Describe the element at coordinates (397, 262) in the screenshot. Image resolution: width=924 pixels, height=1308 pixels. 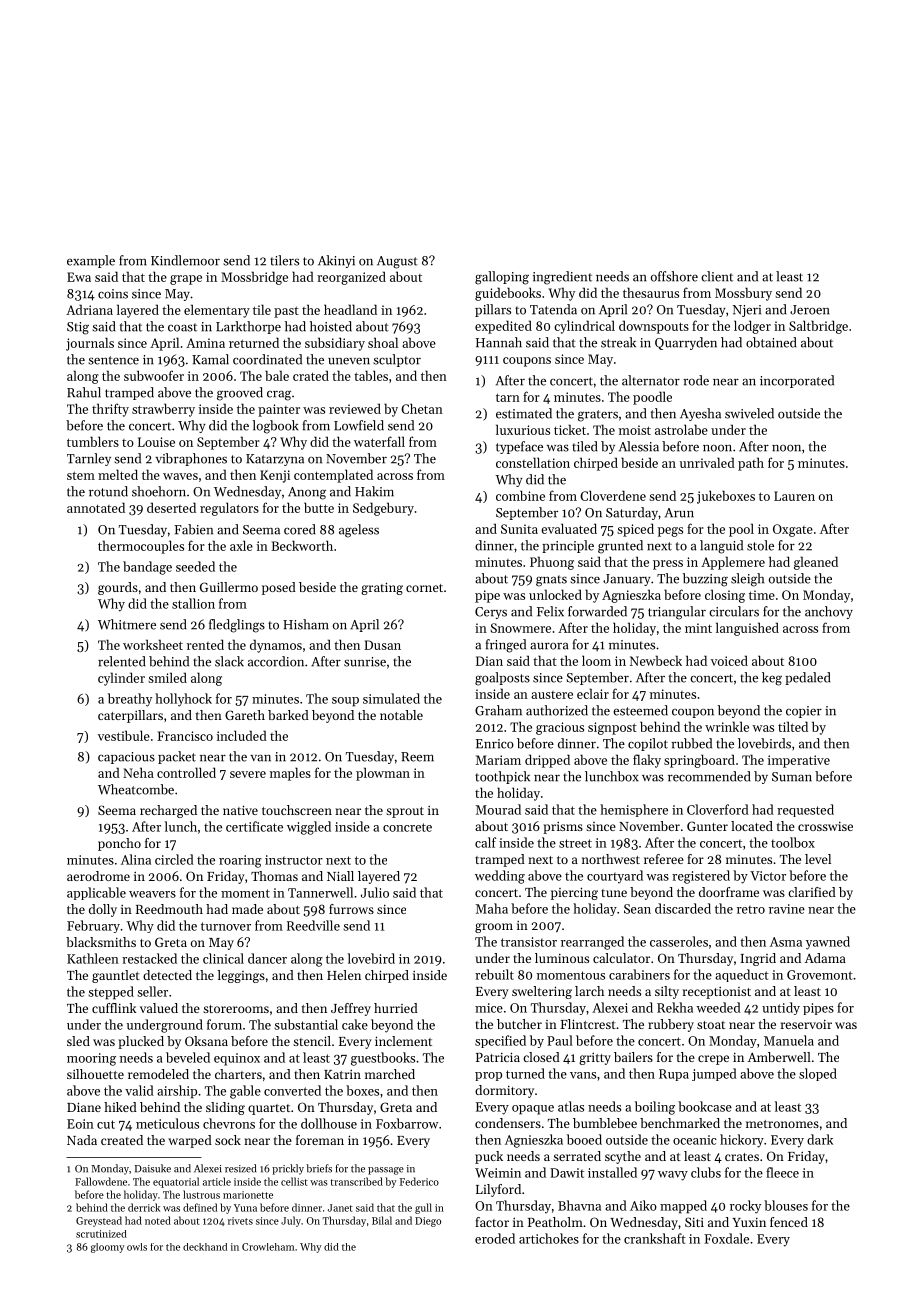
I see `August` at that location.
